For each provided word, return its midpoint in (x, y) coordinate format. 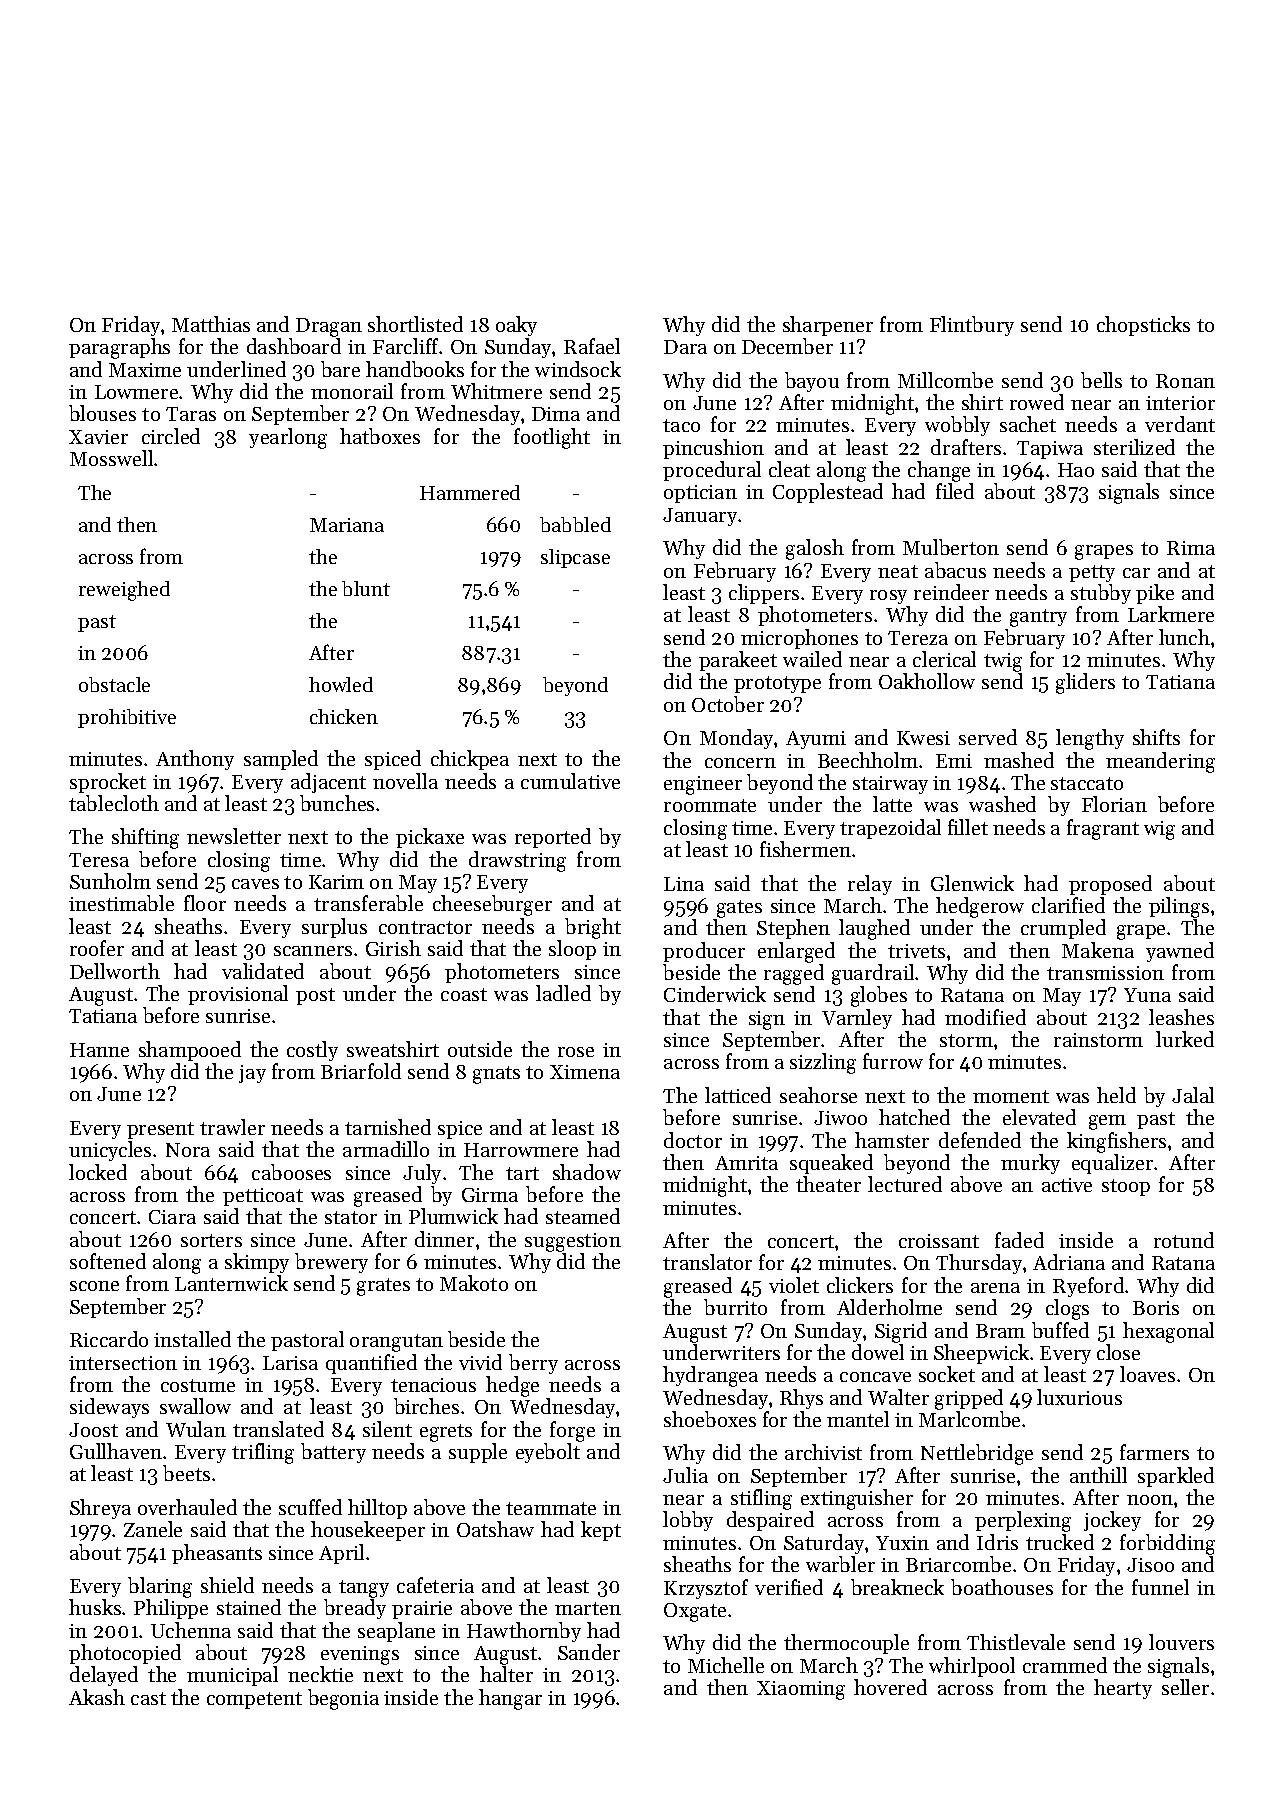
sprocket (108, 783)
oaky (516, 326)
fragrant (1103, 829)
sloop (572, 950)
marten (588, 1608)
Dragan (329, 327)
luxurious (1079, 1397)
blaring (160, 1587)
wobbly (957, 426)
